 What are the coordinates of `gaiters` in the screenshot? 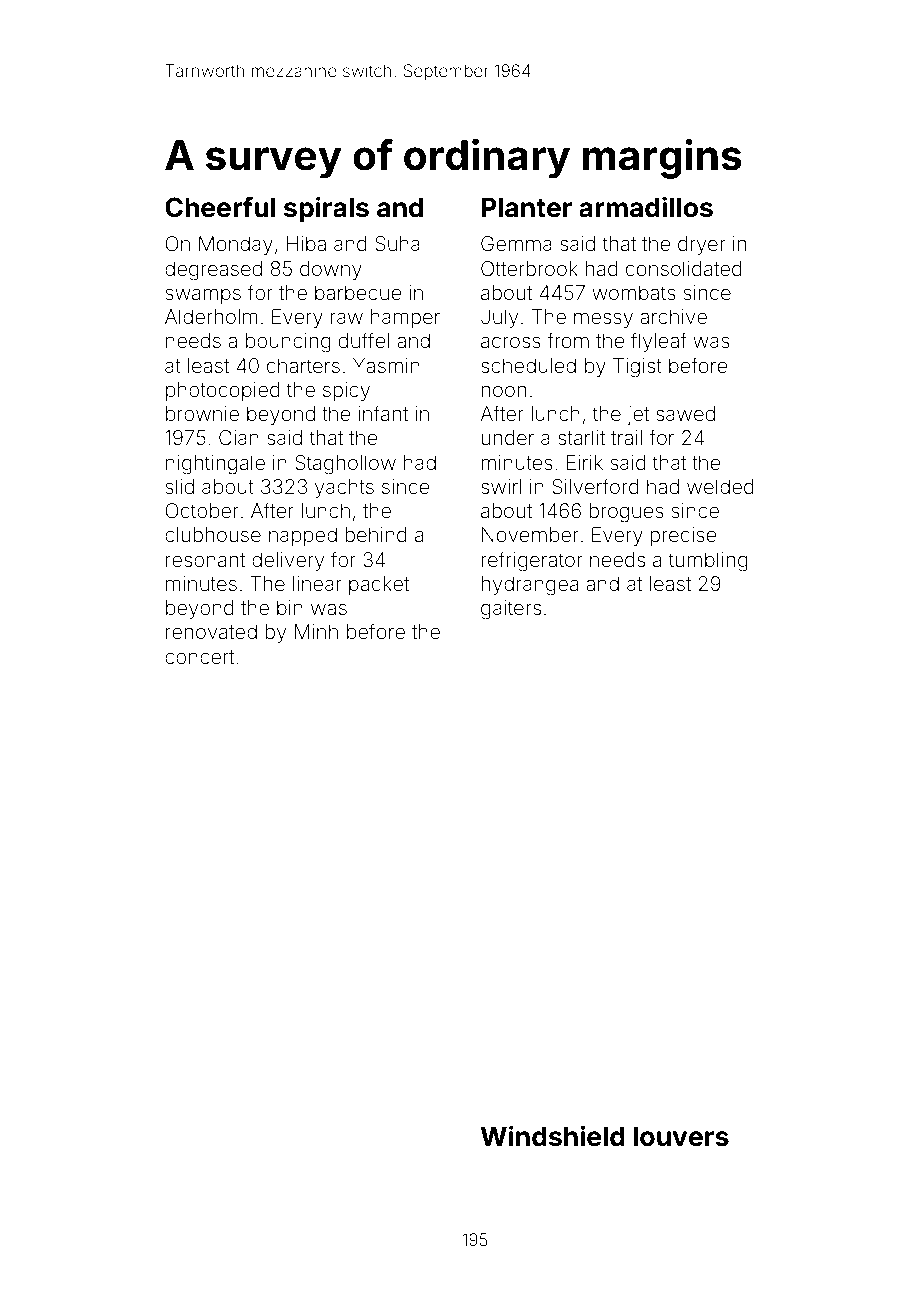 It's located at (511, 610).
